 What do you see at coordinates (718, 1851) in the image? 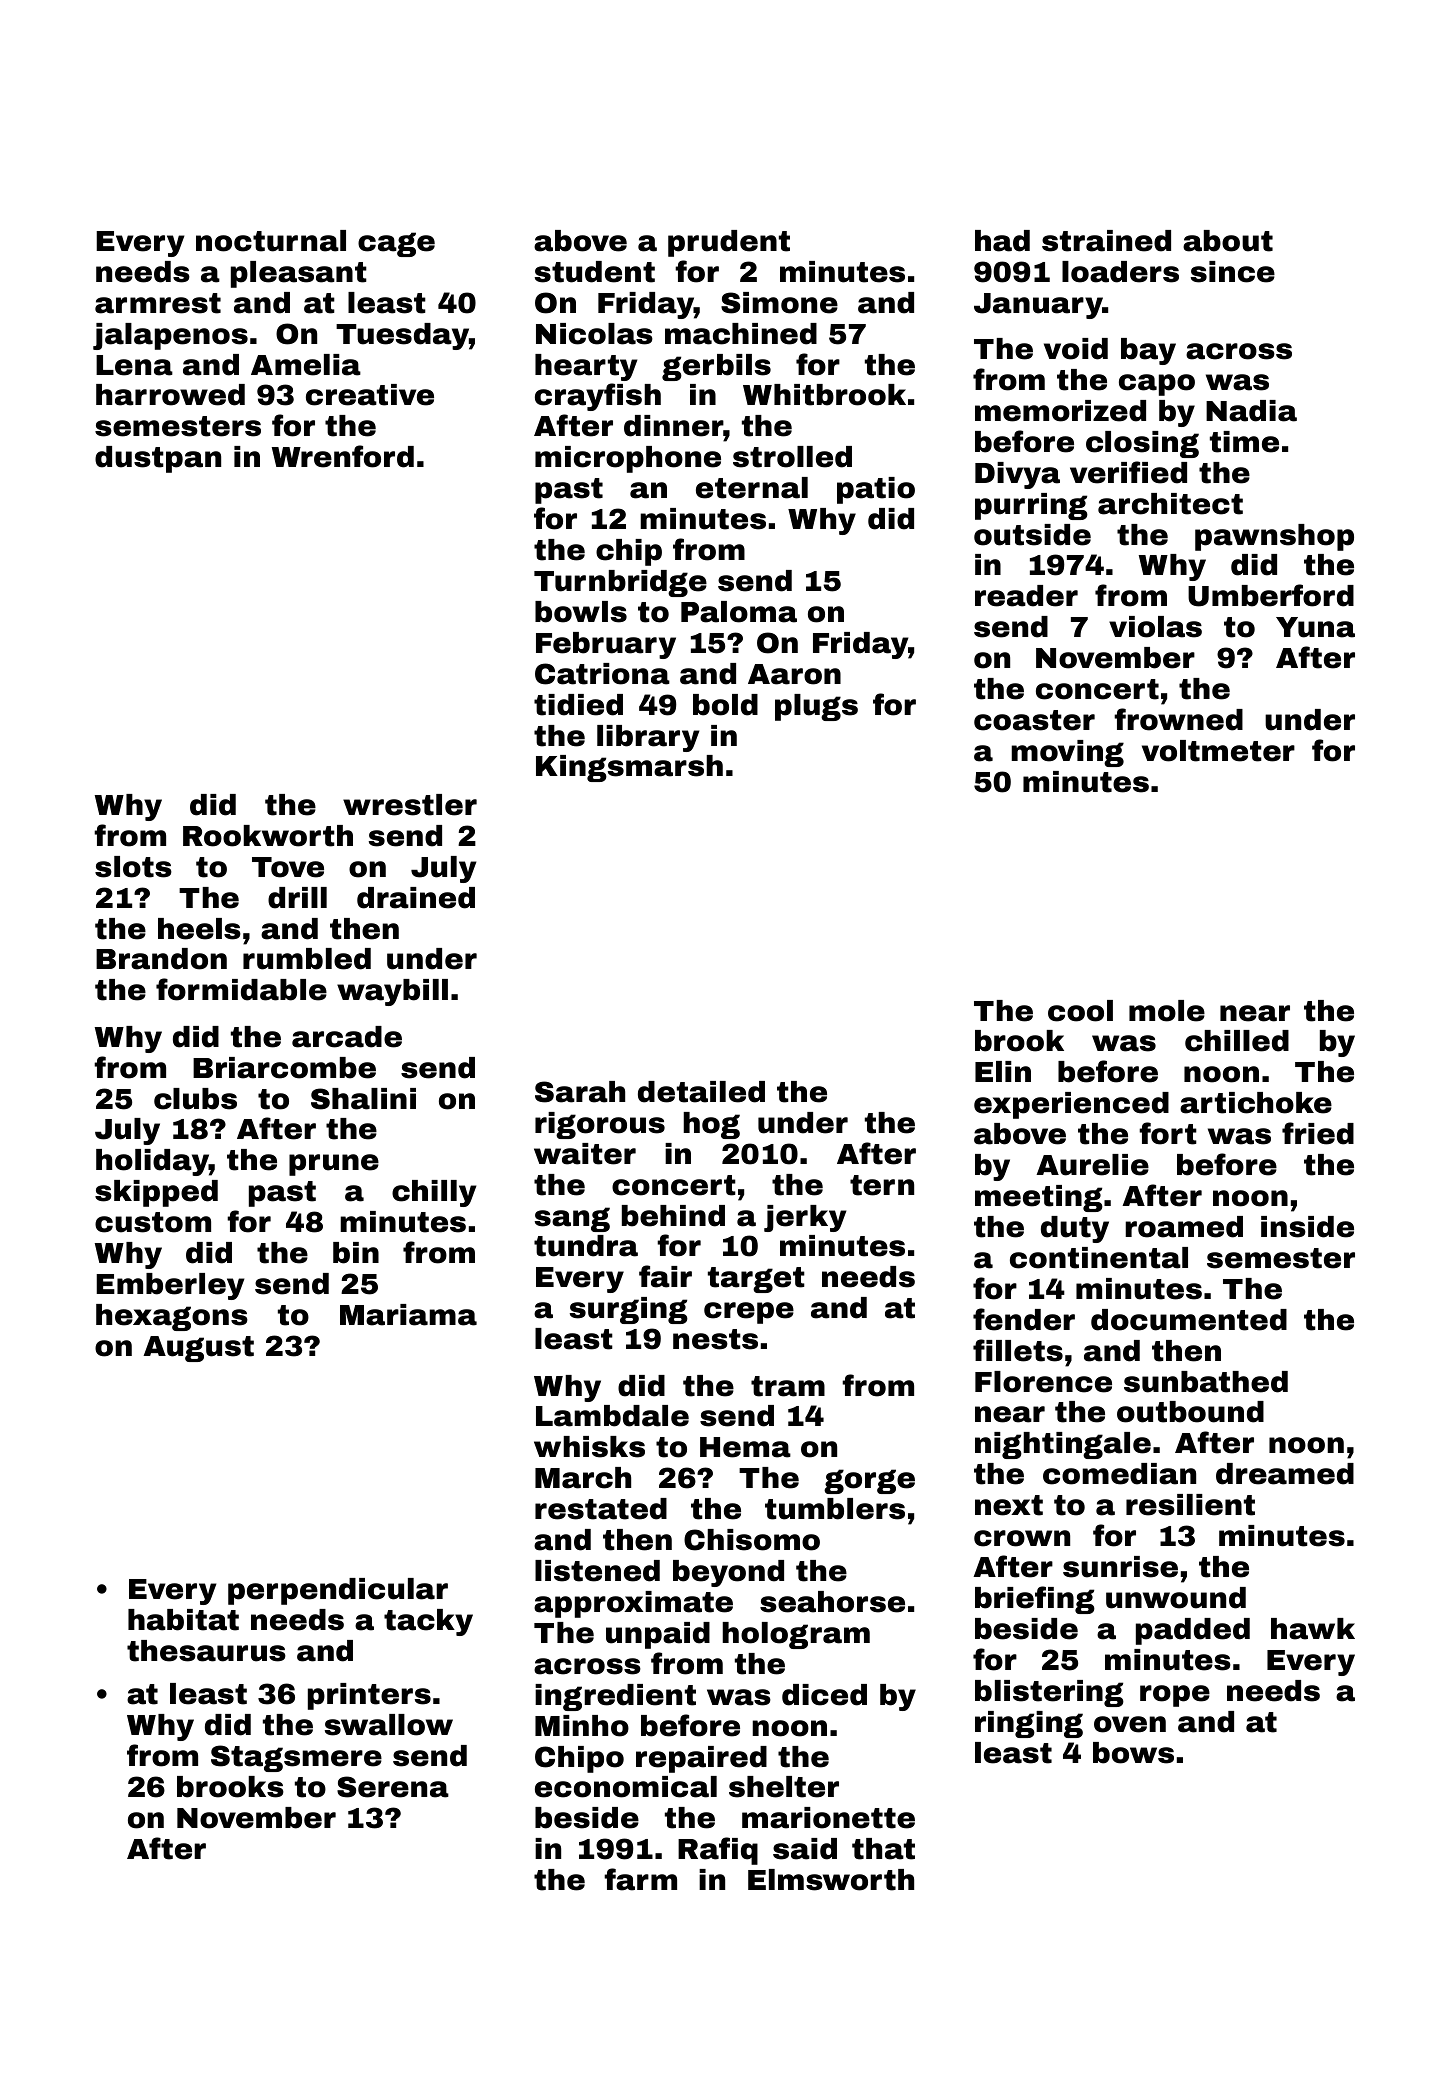
I see `Rafiq` at bounding box center [718, 1851].
